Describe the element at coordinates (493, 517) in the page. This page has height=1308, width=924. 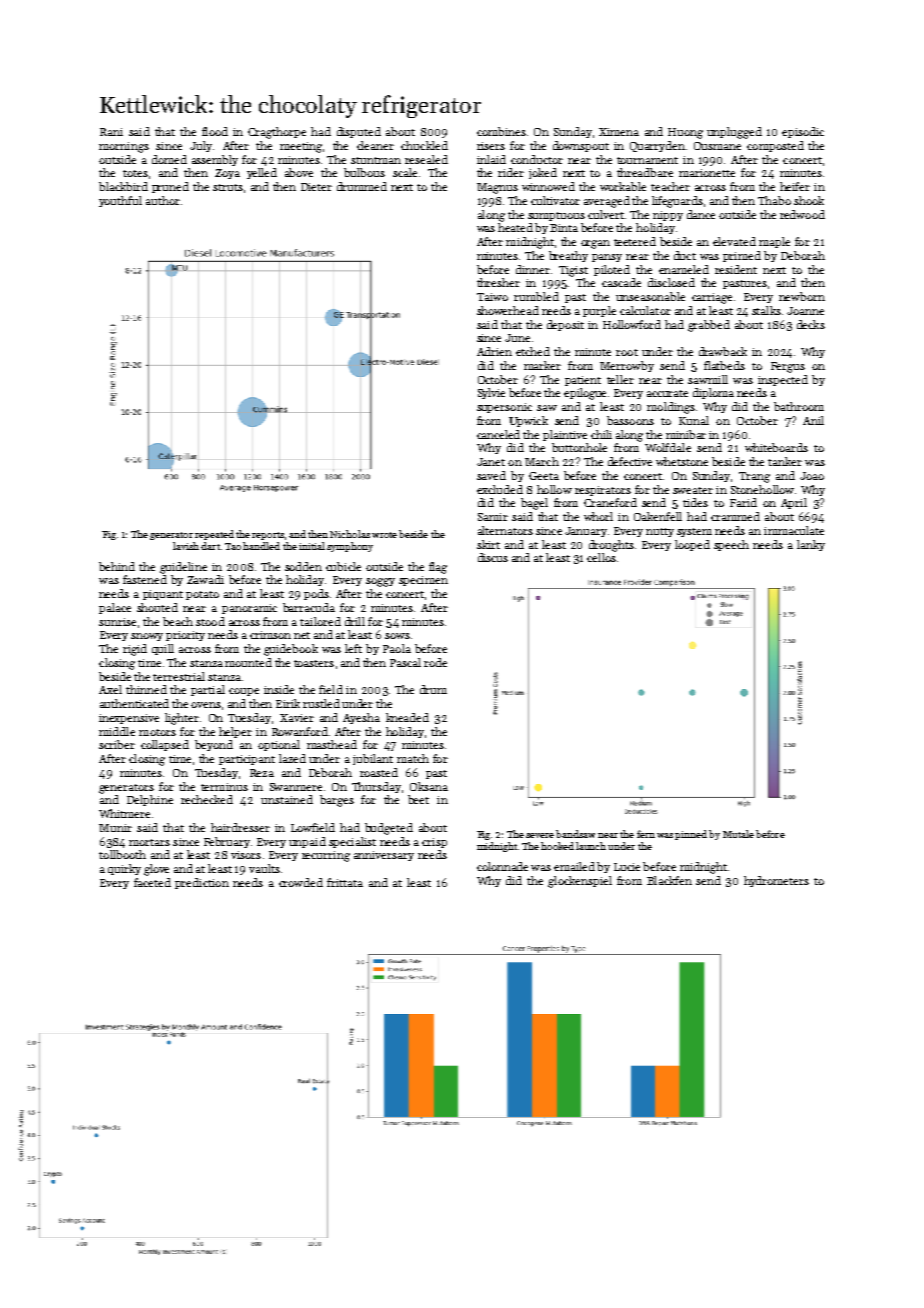
I see `Samir` at that location.
